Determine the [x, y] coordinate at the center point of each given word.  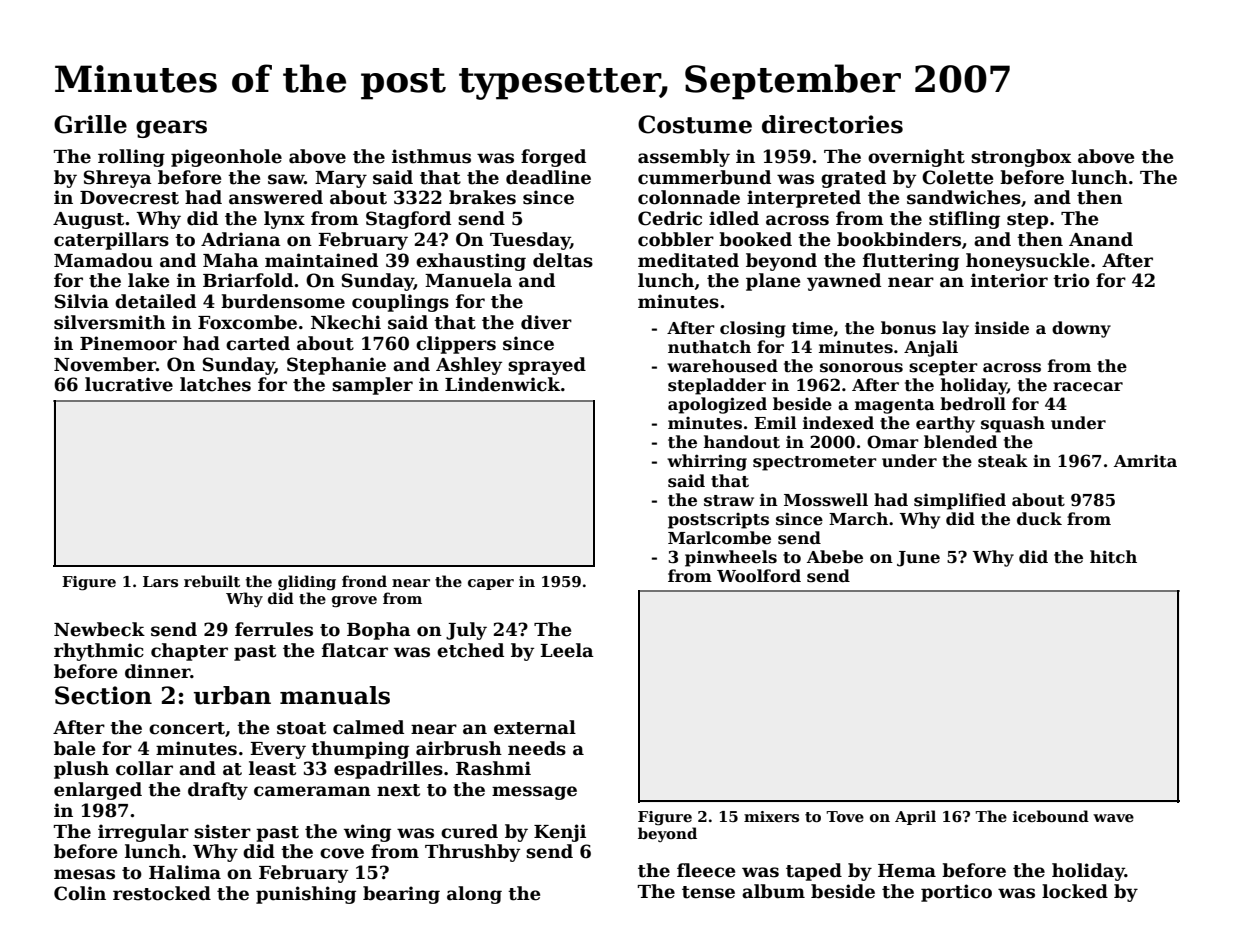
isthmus [431, 156]
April [915, 817]
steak [1003, 461]
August [88, 220]
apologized [717, 405]
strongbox [1021, 158]
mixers [771, 816]
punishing [306, 895]
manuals [335, 695]
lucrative [129, 384]
